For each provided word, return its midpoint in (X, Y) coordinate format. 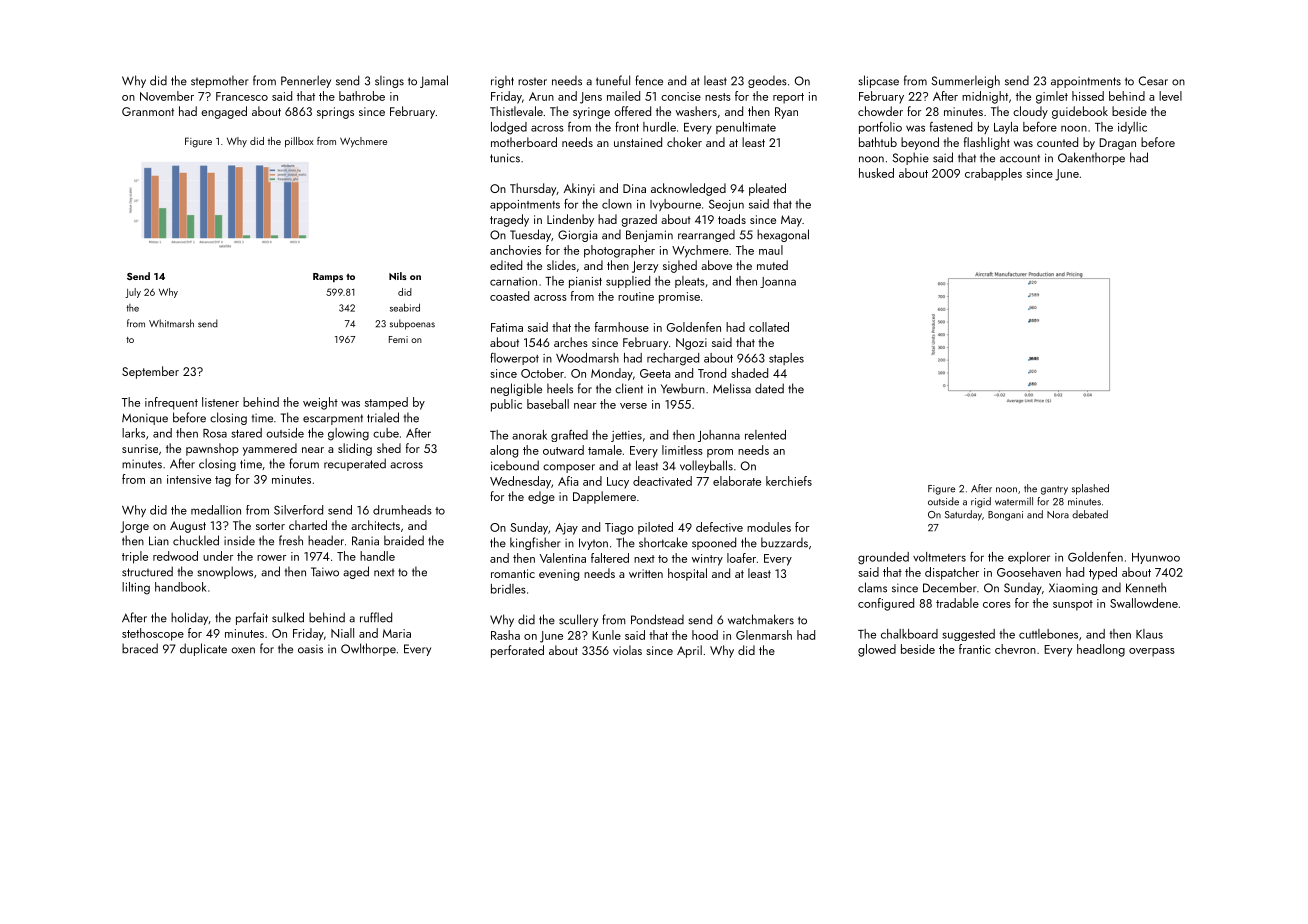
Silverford (298, 510)
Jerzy (645, 267)
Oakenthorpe (1091, 158)
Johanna (719, 436)
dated (769, 388)
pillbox (299, 142)
